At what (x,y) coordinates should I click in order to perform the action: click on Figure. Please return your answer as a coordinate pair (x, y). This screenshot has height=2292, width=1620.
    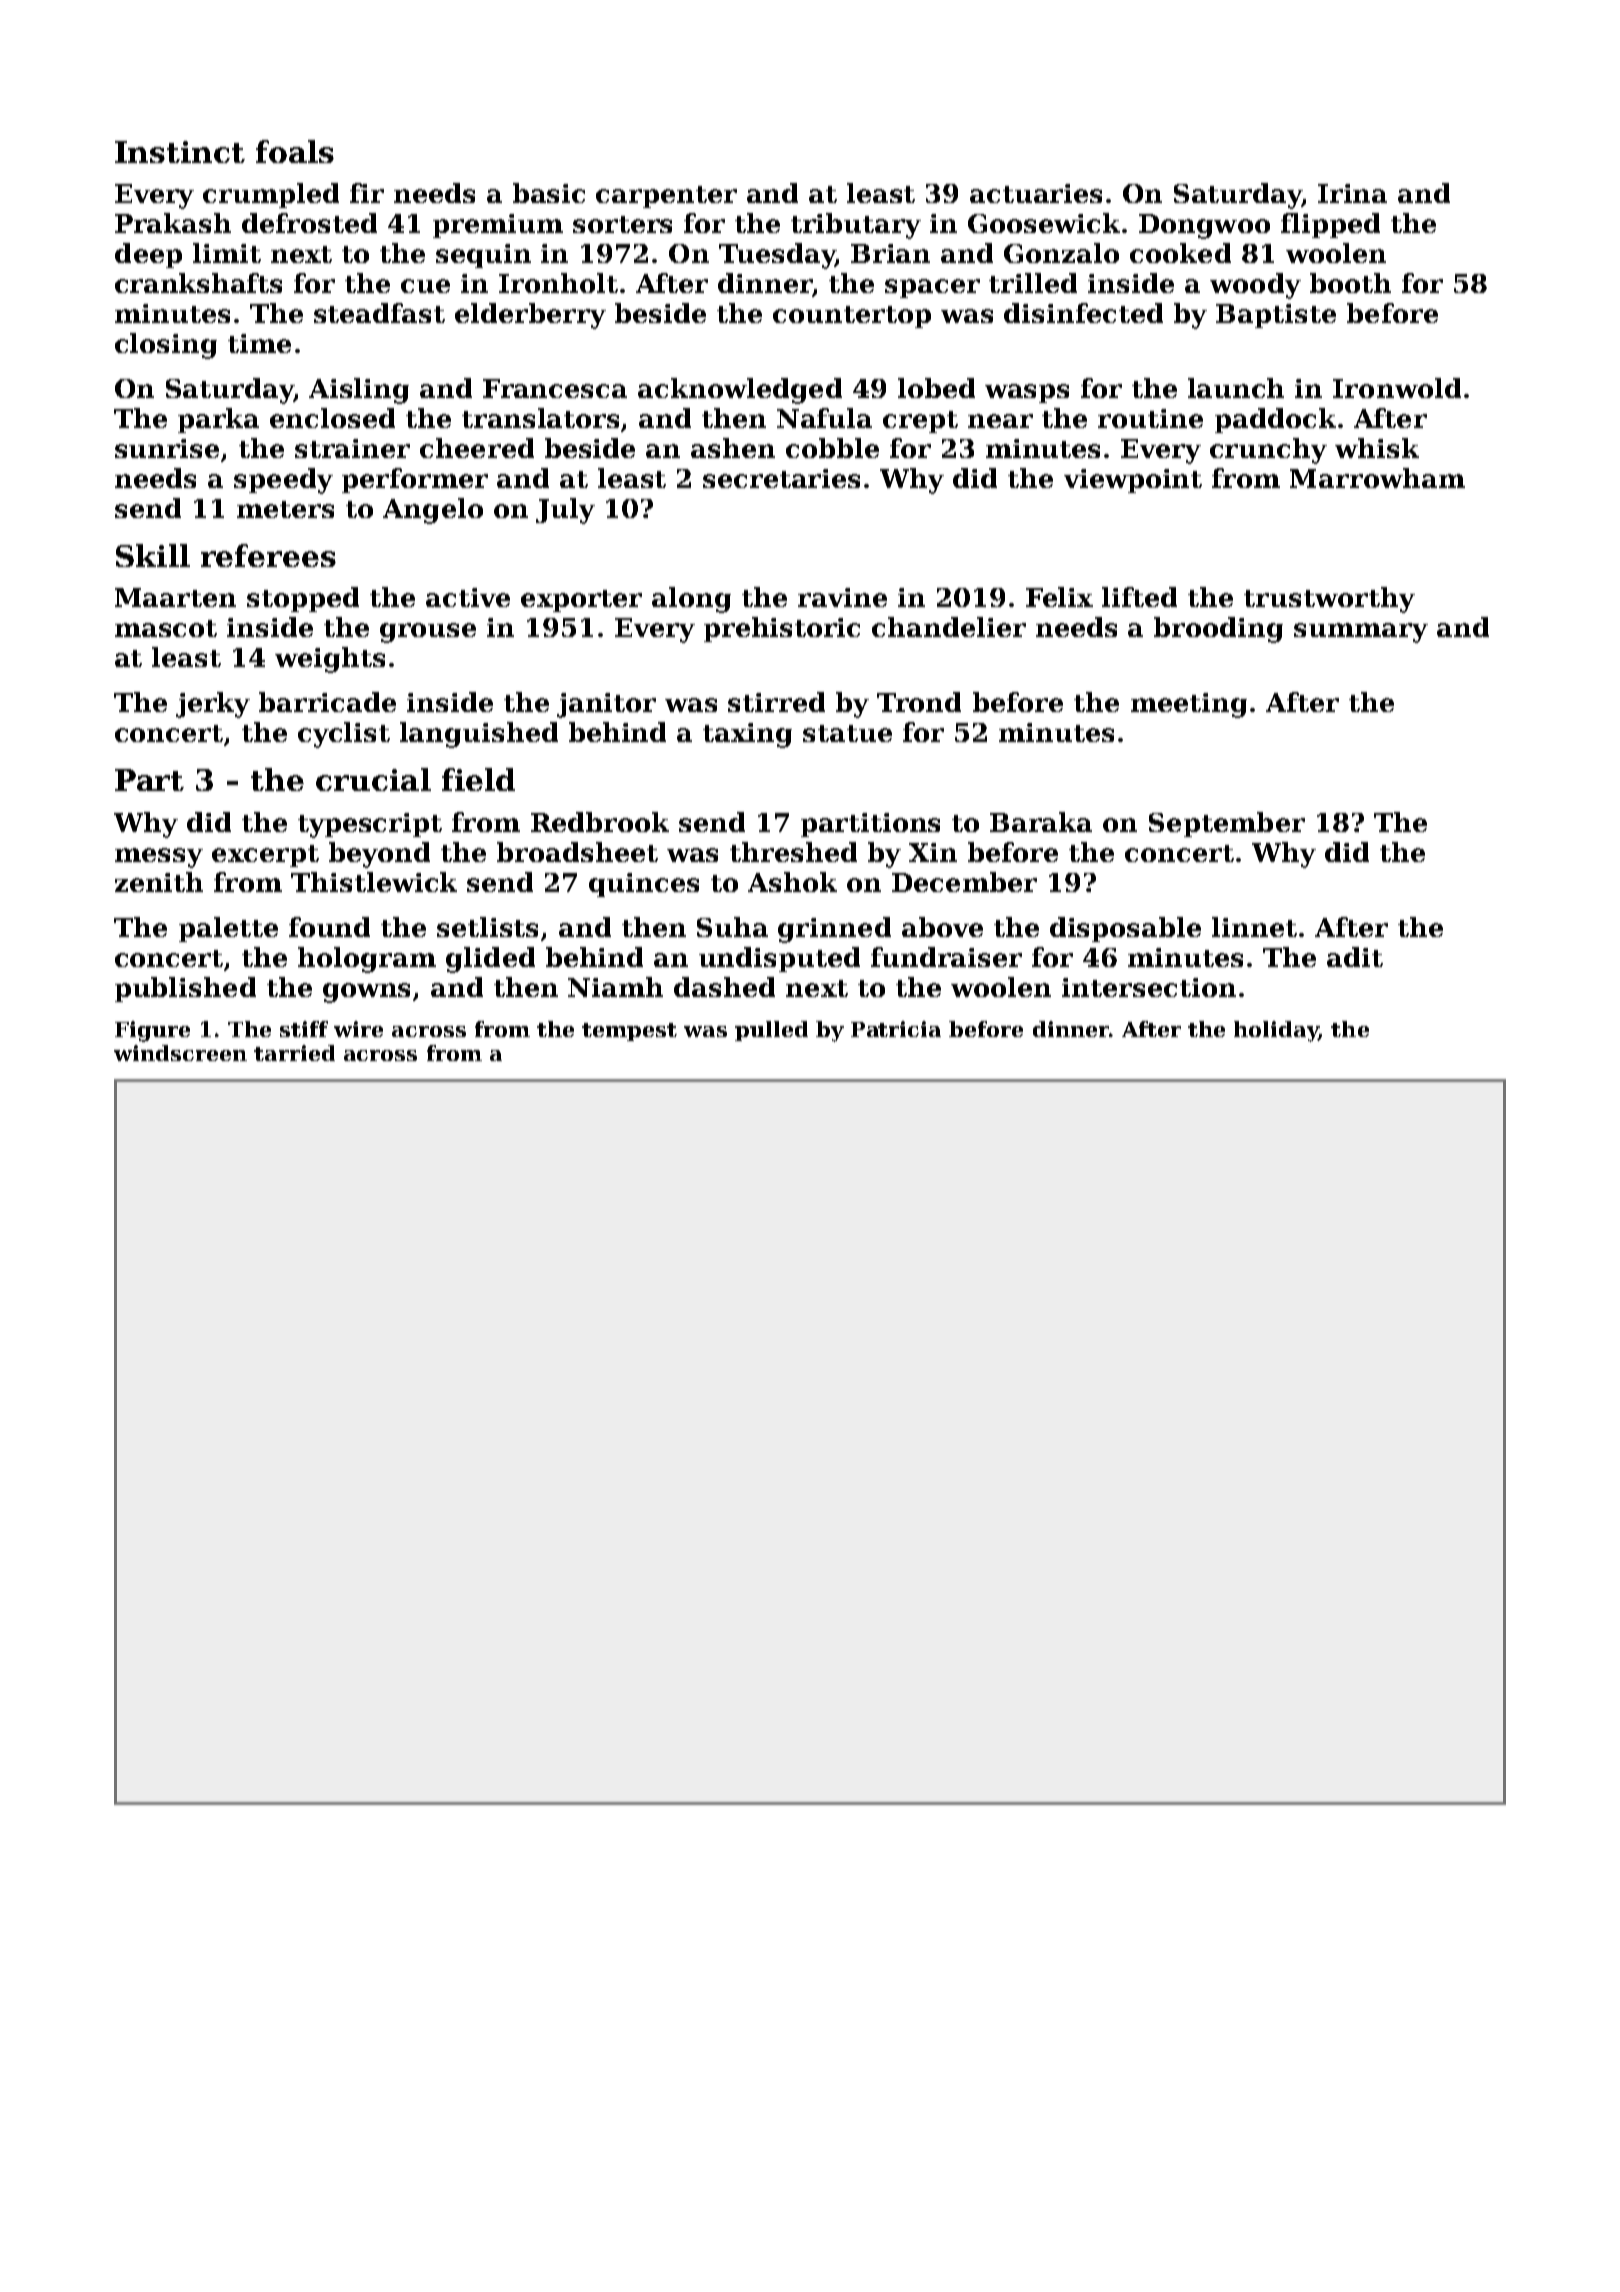
    Looking at the image, I should click on (152, 1031).
